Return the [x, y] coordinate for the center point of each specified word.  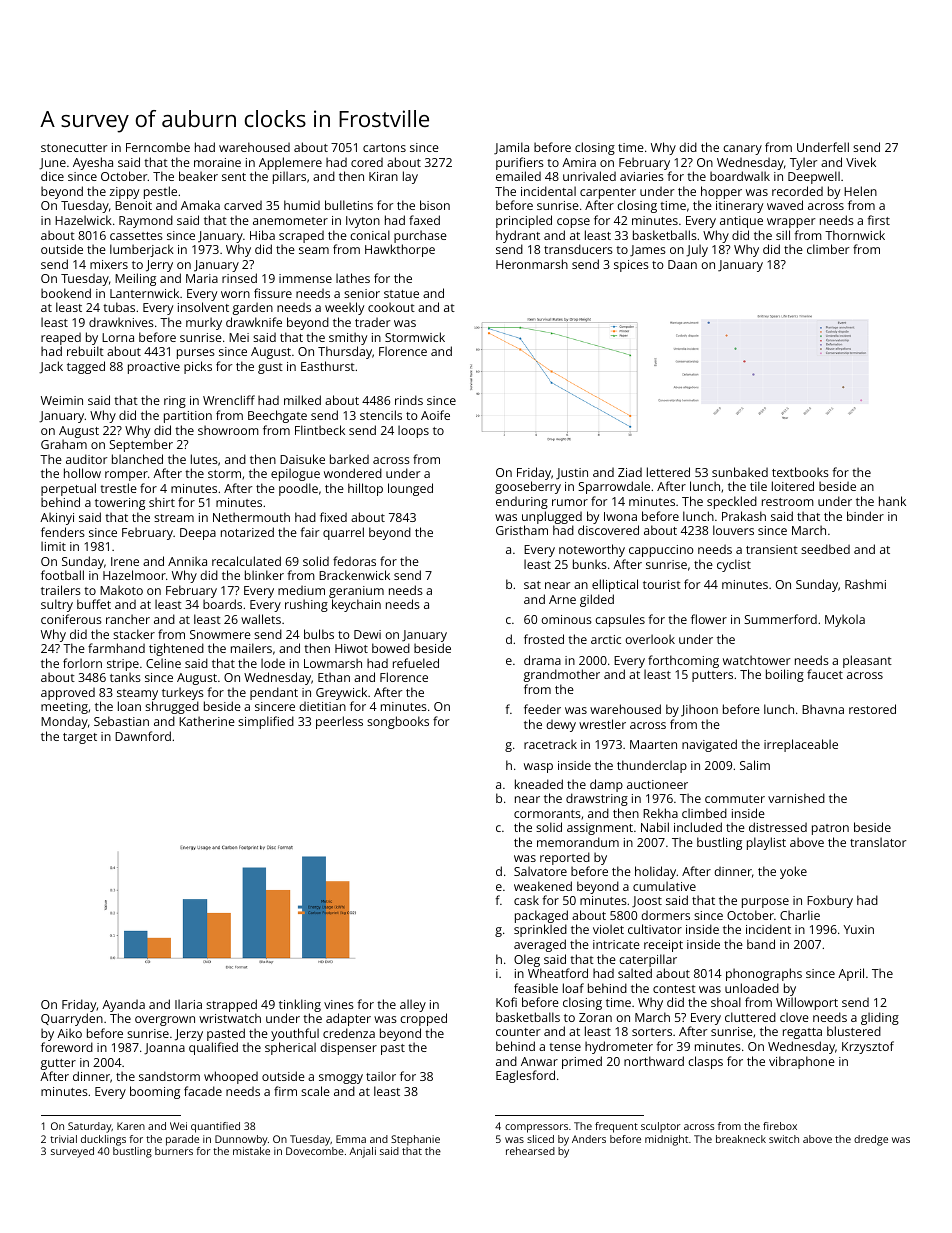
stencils [381, 415]
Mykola [845, 620]
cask [526, 900]
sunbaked [740, 472]
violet [608, 929]
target [80, 738]
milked [302, 400]
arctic [606, 639]
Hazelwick [83, 220]
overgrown [165, 1021]
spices [631, 266]
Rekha [660, 813]
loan [129, 706]
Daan [682, 264]
